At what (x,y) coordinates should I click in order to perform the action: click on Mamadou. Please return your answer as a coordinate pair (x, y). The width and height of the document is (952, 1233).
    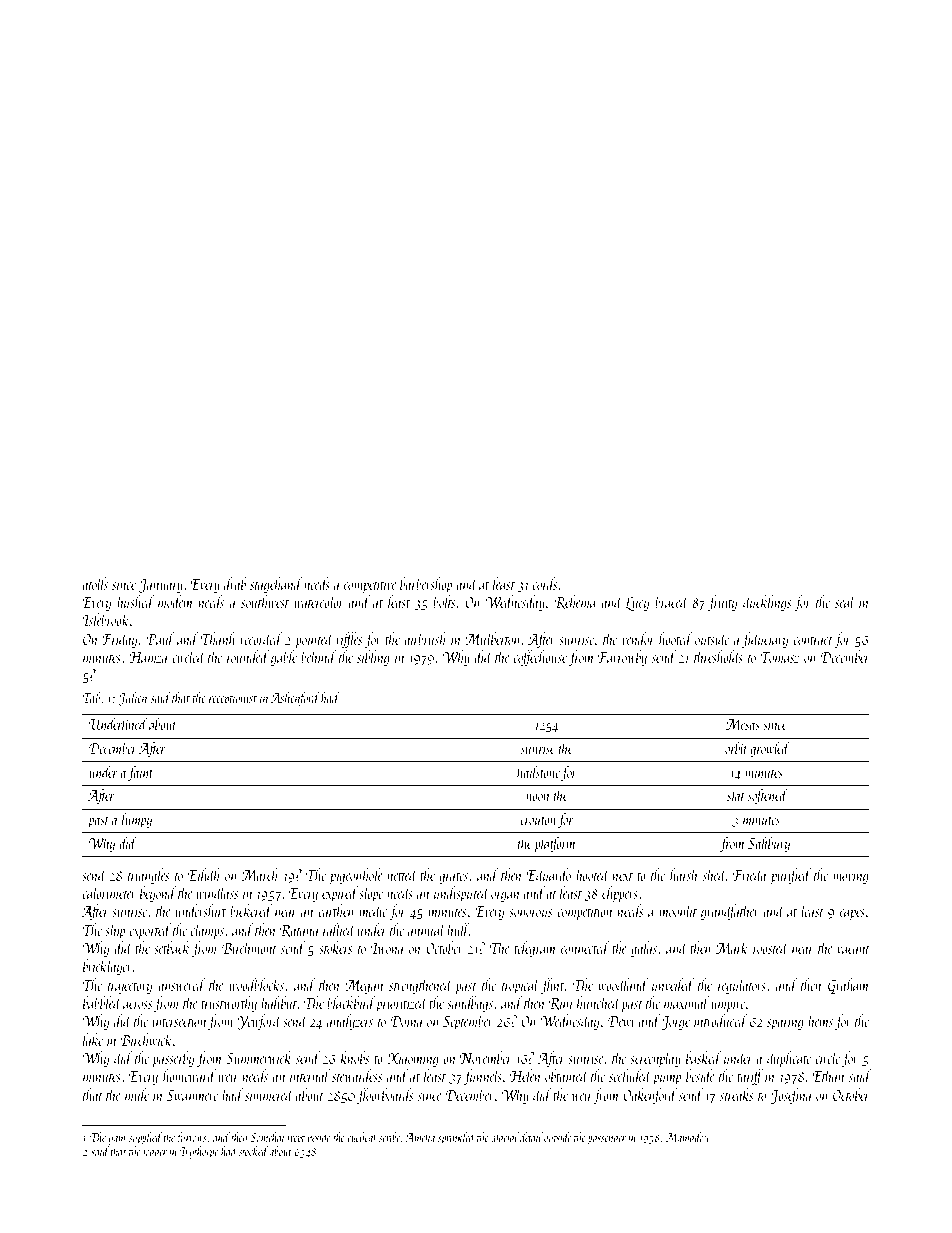
    Looking at the image, I should click on (687, 1137).
